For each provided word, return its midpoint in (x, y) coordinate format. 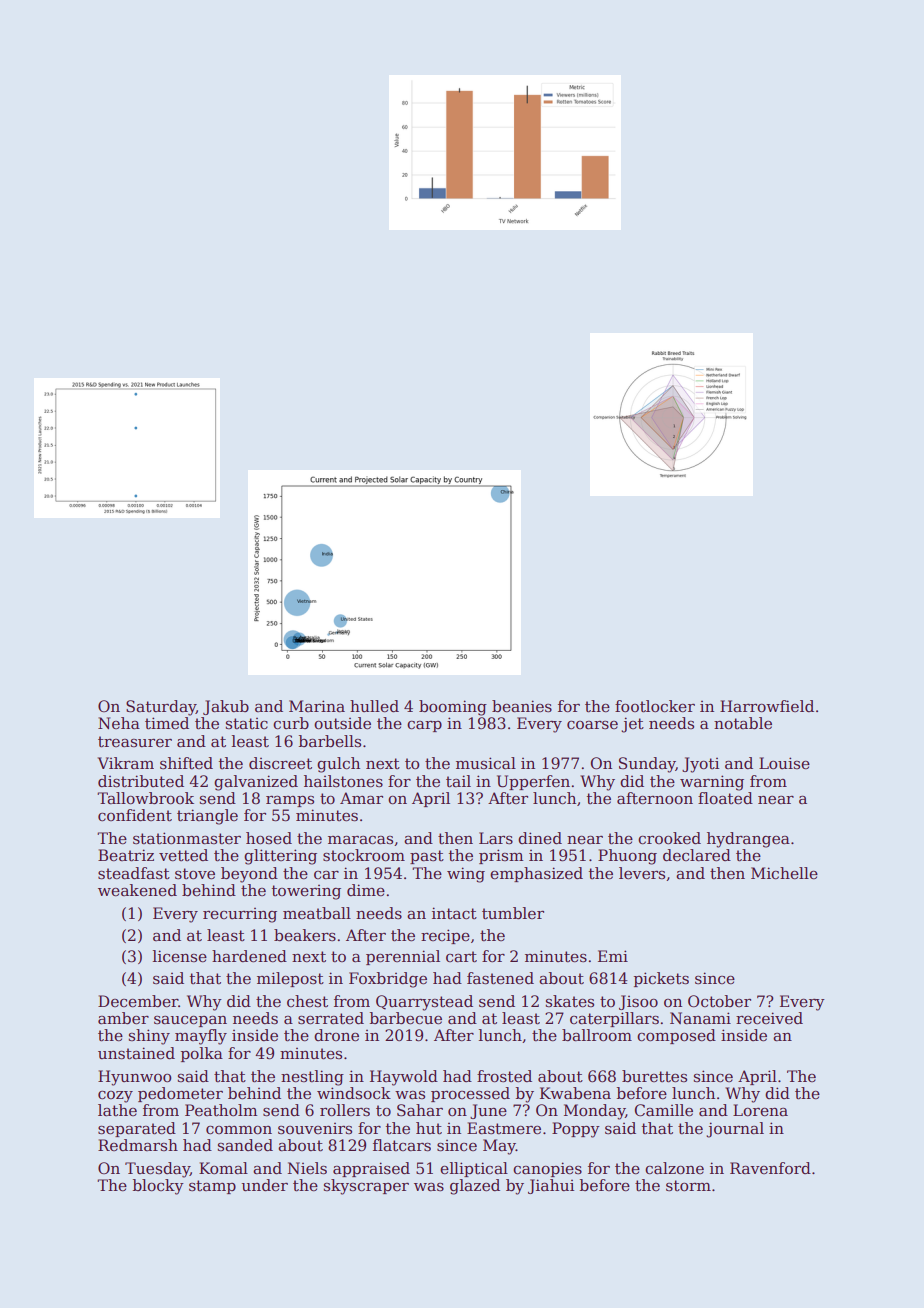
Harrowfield (767, 706)
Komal (223, 1168)
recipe (445, 936)
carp (424, 726)
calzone (674, 1168)
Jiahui (551, 1186)
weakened (137, 890)
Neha (119, 723)
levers (642, 873)
